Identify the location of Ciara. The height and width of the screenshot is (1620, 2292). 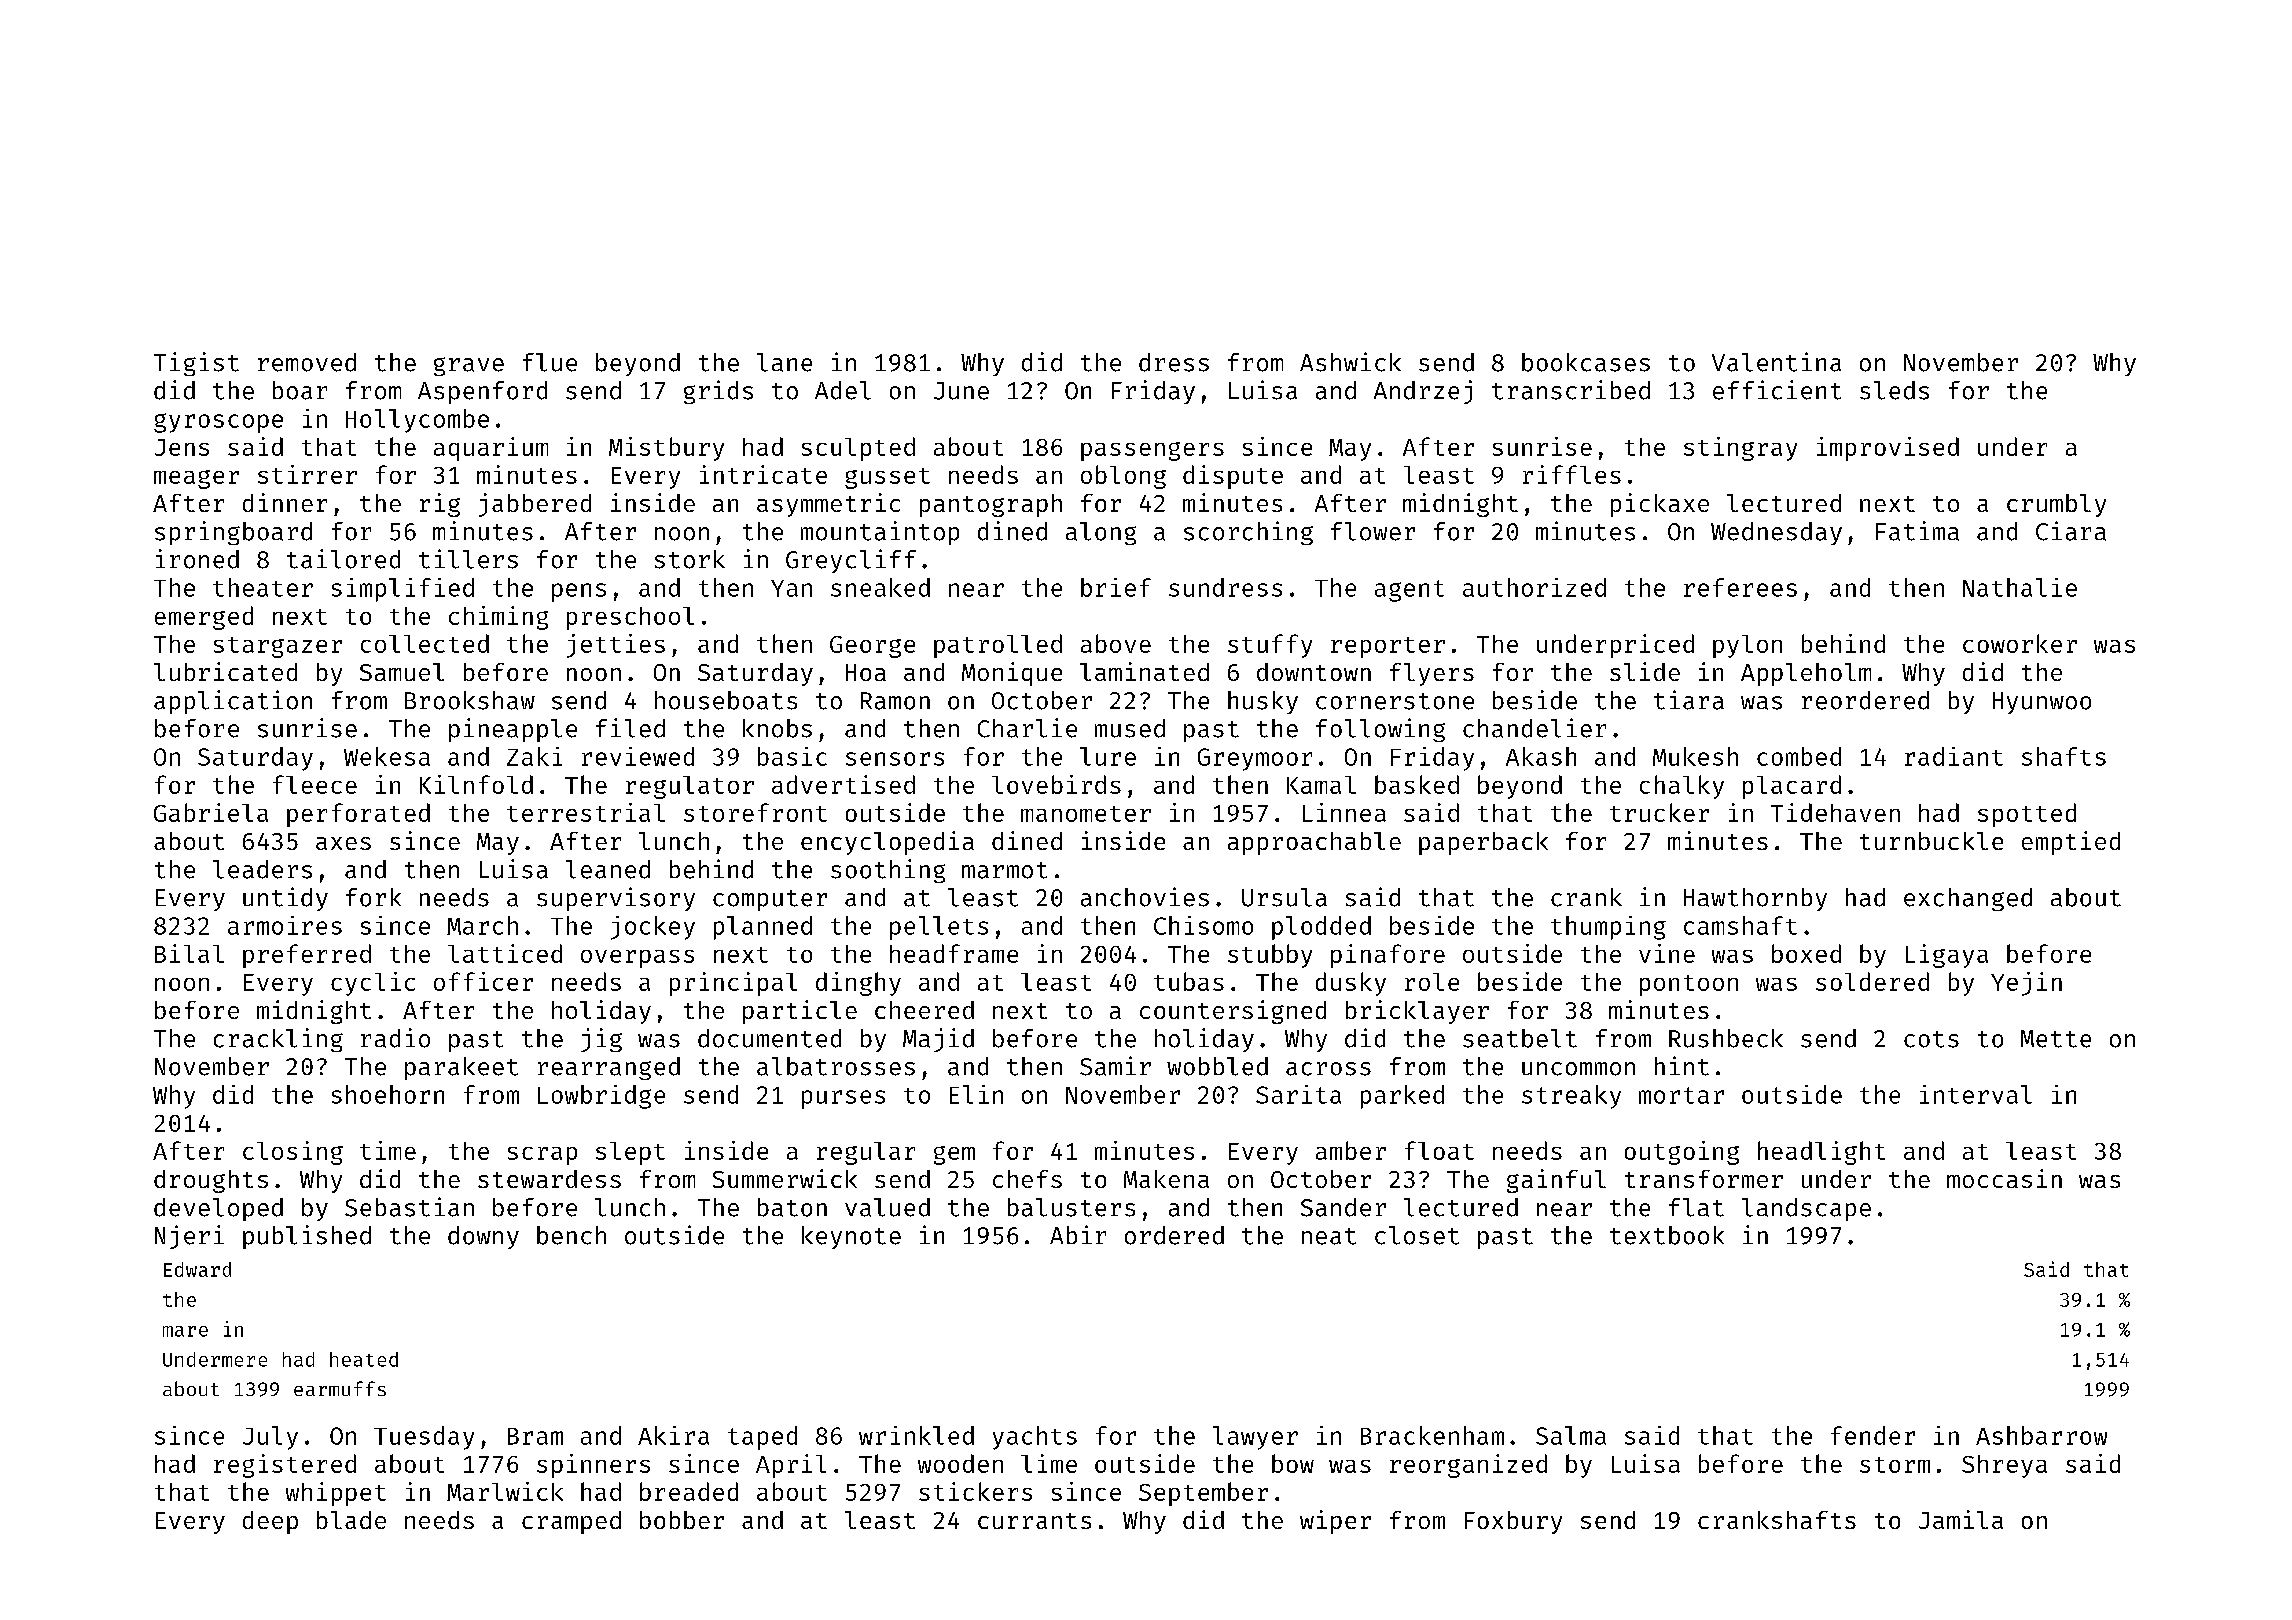
(2071, 531).
